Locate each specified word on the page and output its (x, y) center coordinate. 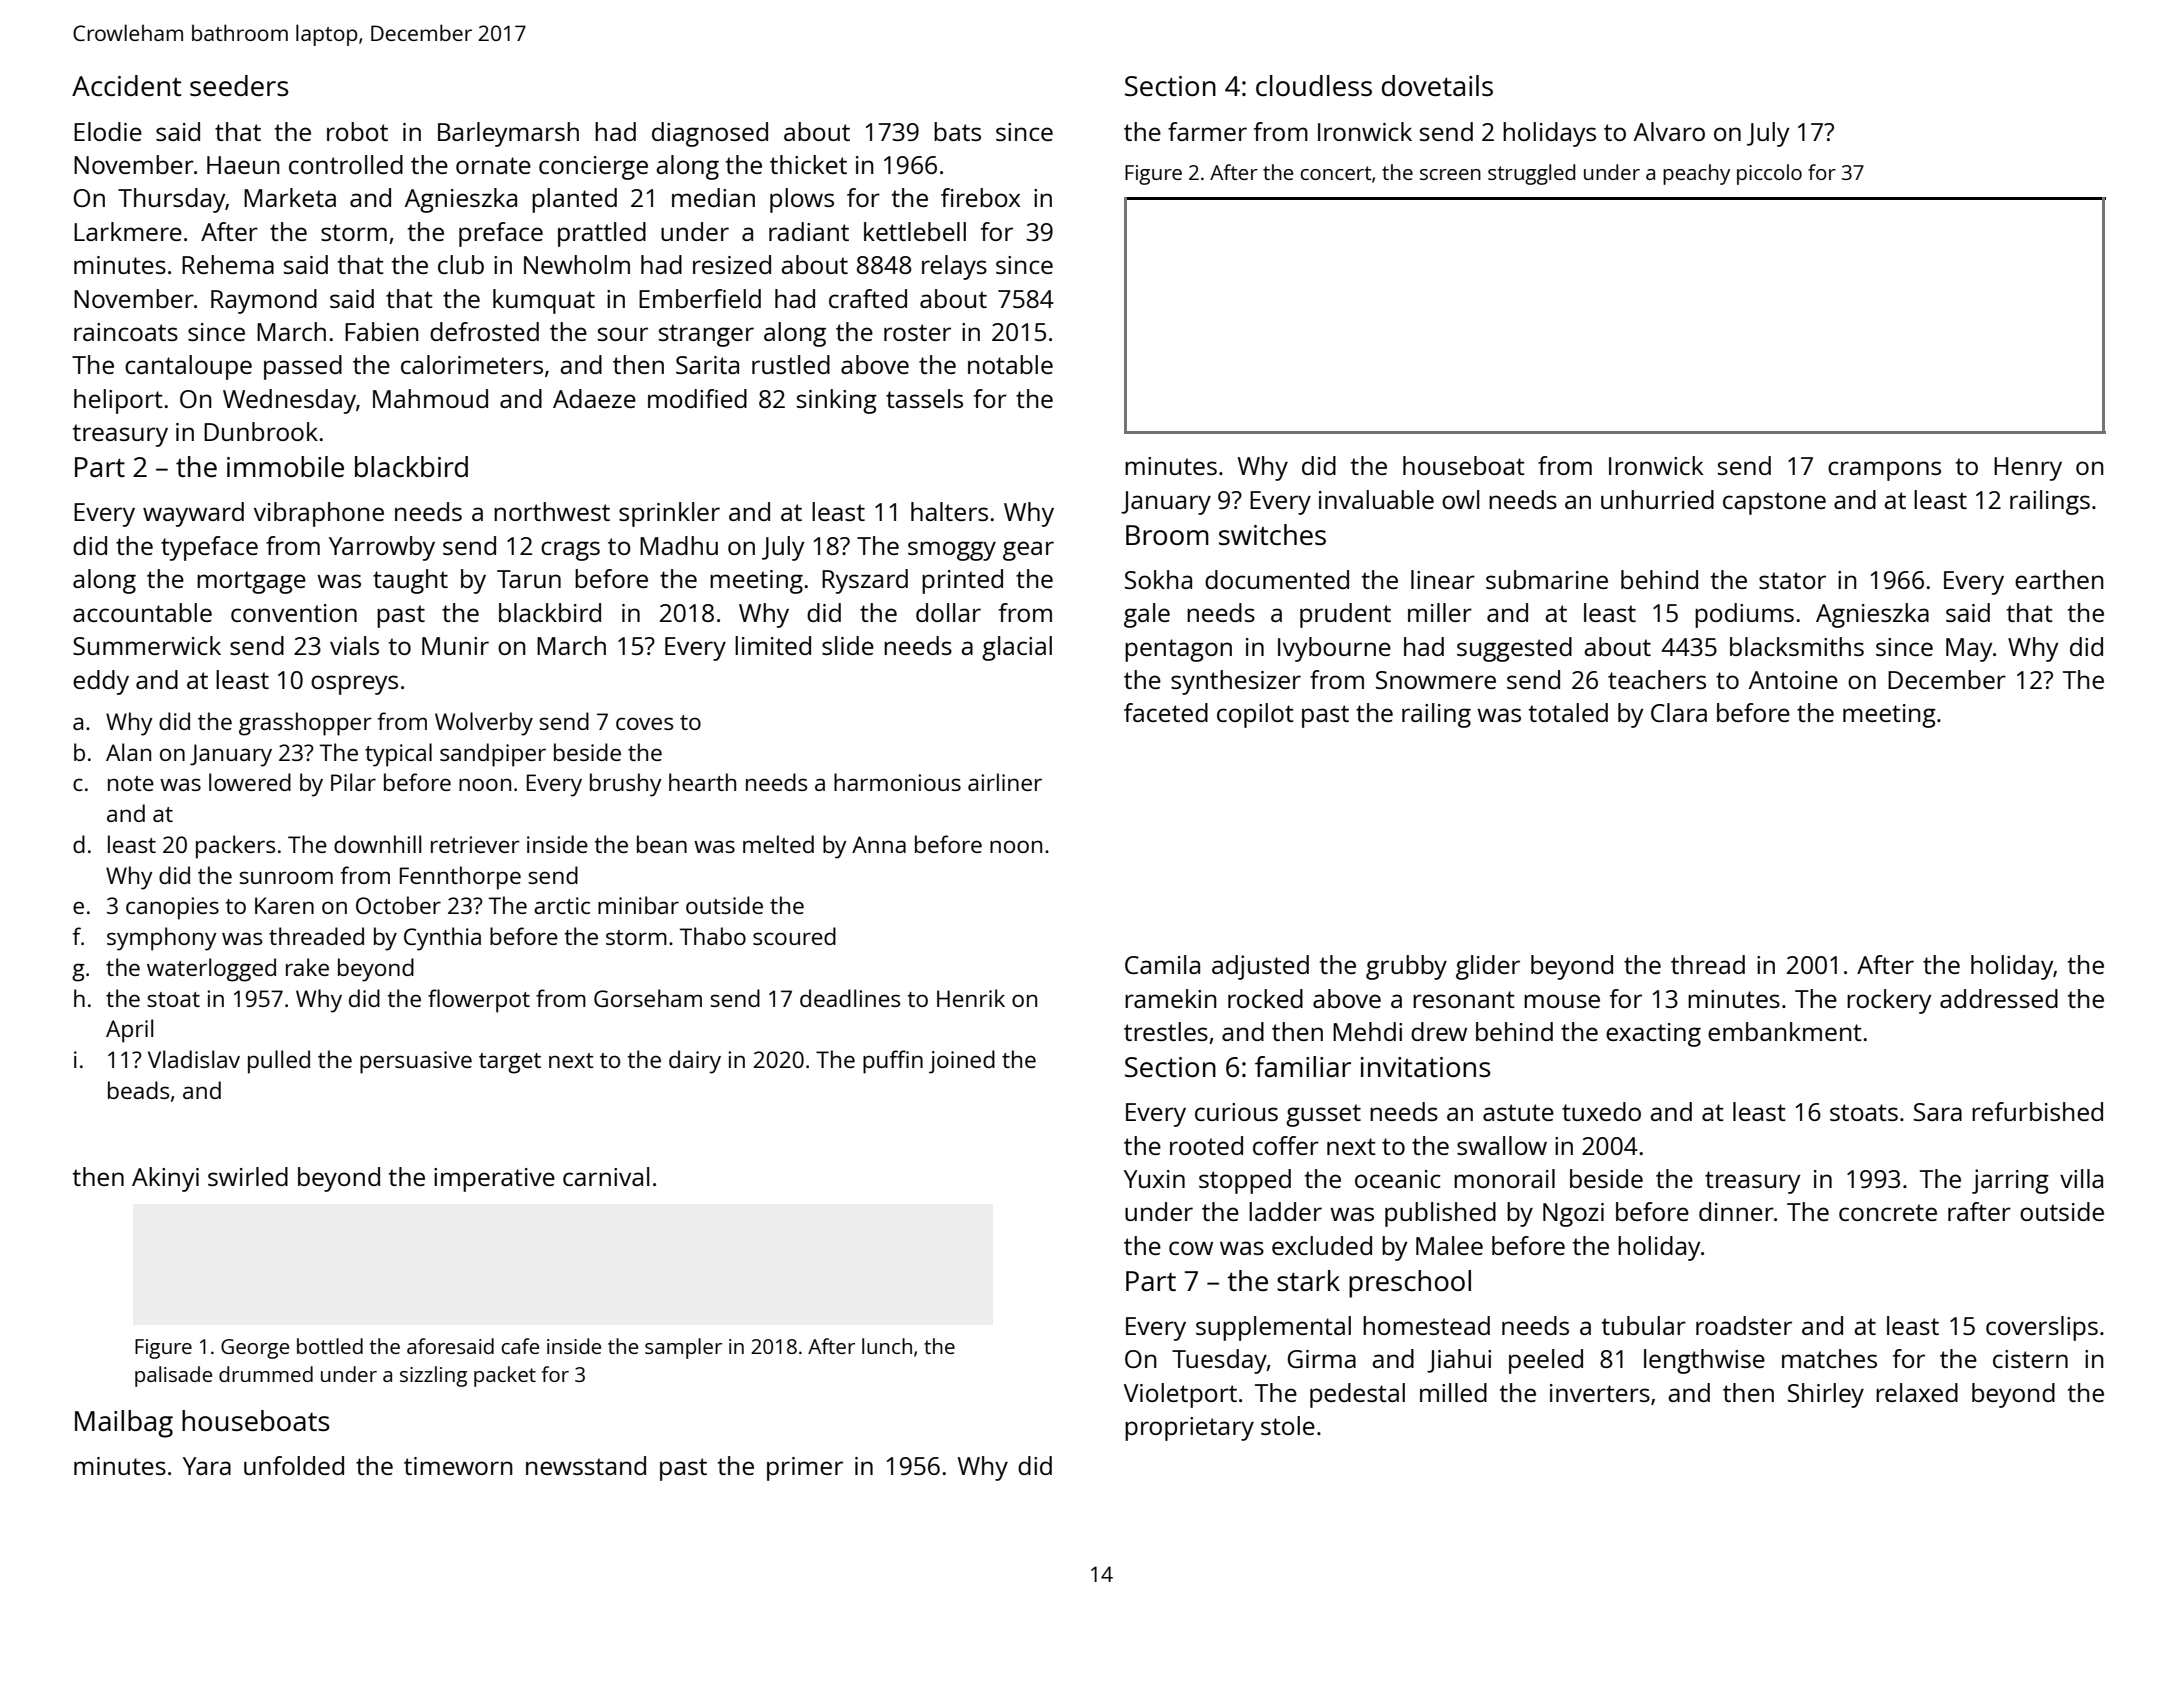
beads (138, 1090)
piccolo (1769, 174)
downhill (377, 844)
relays (954, 267)
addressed (1999, 998)
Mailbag (124, 1424)
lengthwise (1704, 1361)
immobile (285, 466)
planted (574, 200)
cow (1191, 1248)
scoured (794, 936)
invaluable (1376, 499)
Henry (2028, 469)
